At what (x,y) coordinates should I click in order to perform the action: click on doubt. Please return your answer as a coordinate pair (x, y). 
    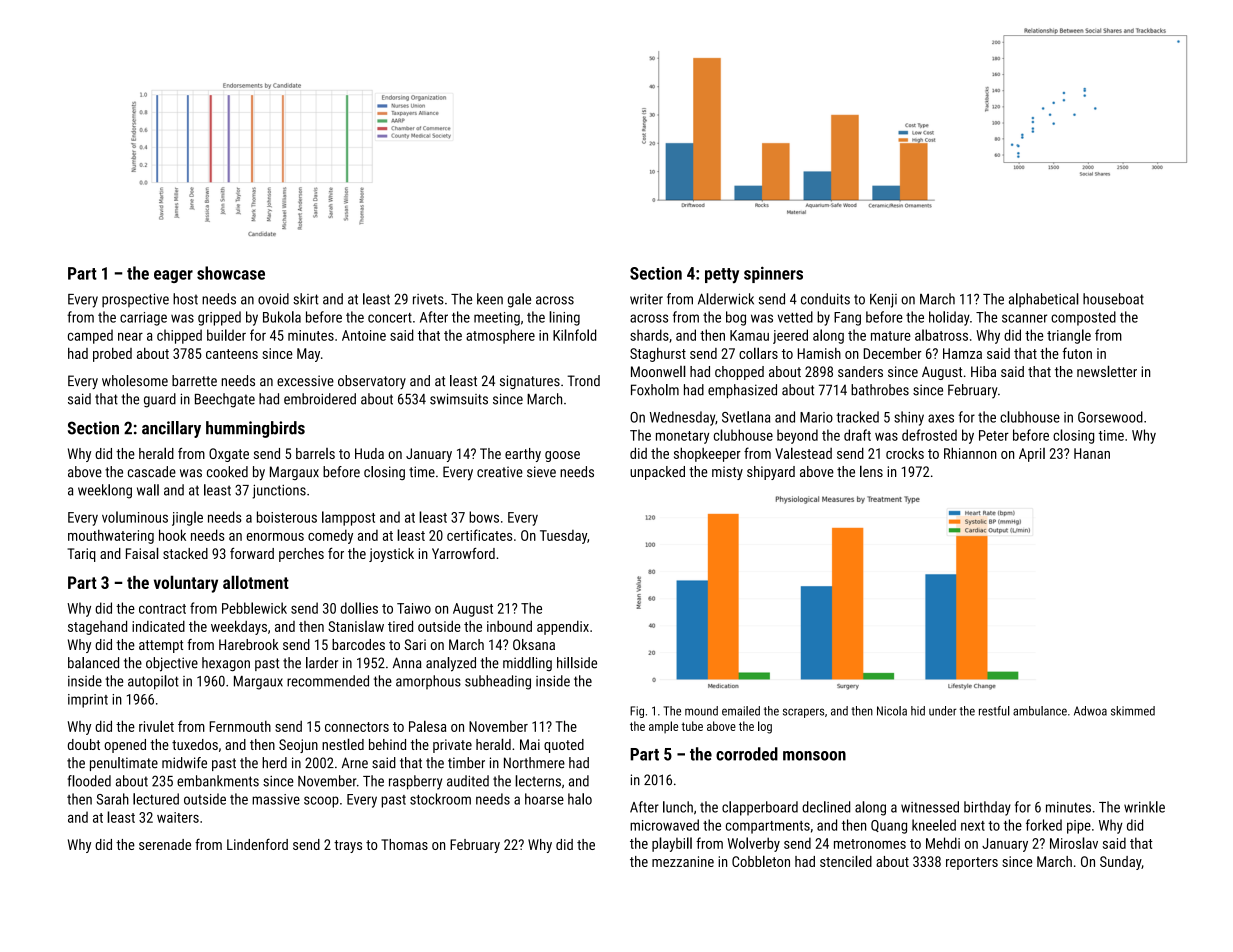
    Looking at the image, I should click on (84, 744).
